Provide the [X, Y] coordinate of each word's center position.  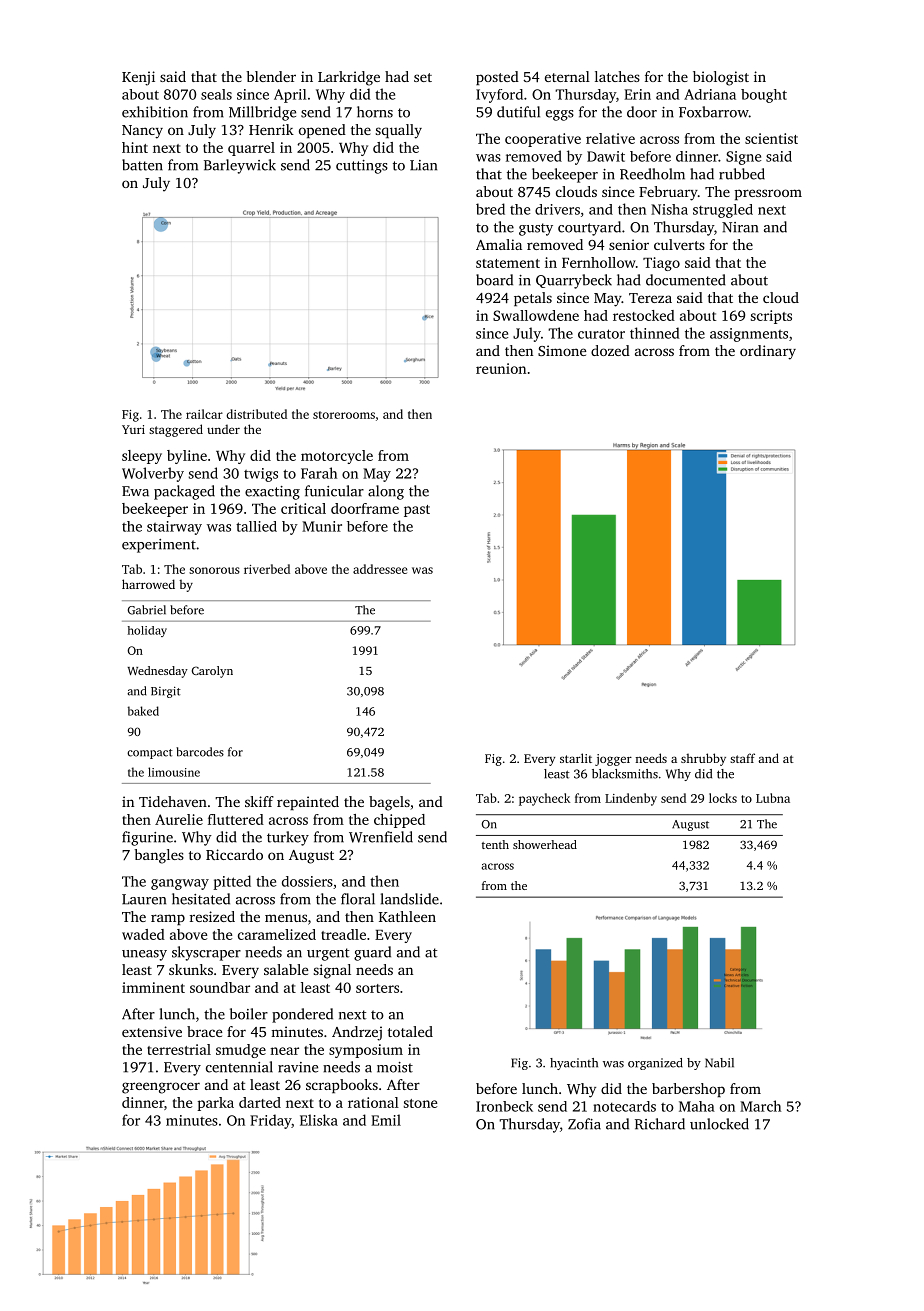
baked [143, 711]
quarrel [251, 149]
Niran [740, 227]
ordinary [768, 352]
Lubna [773, 798]
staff [742, 758]
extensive [152, 1031]
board [494, 280]
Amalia [499, 244]
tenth [495, 844]
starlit [576, 758]
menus [286, 918]
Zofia [584, 1124]
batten [142, 165]
